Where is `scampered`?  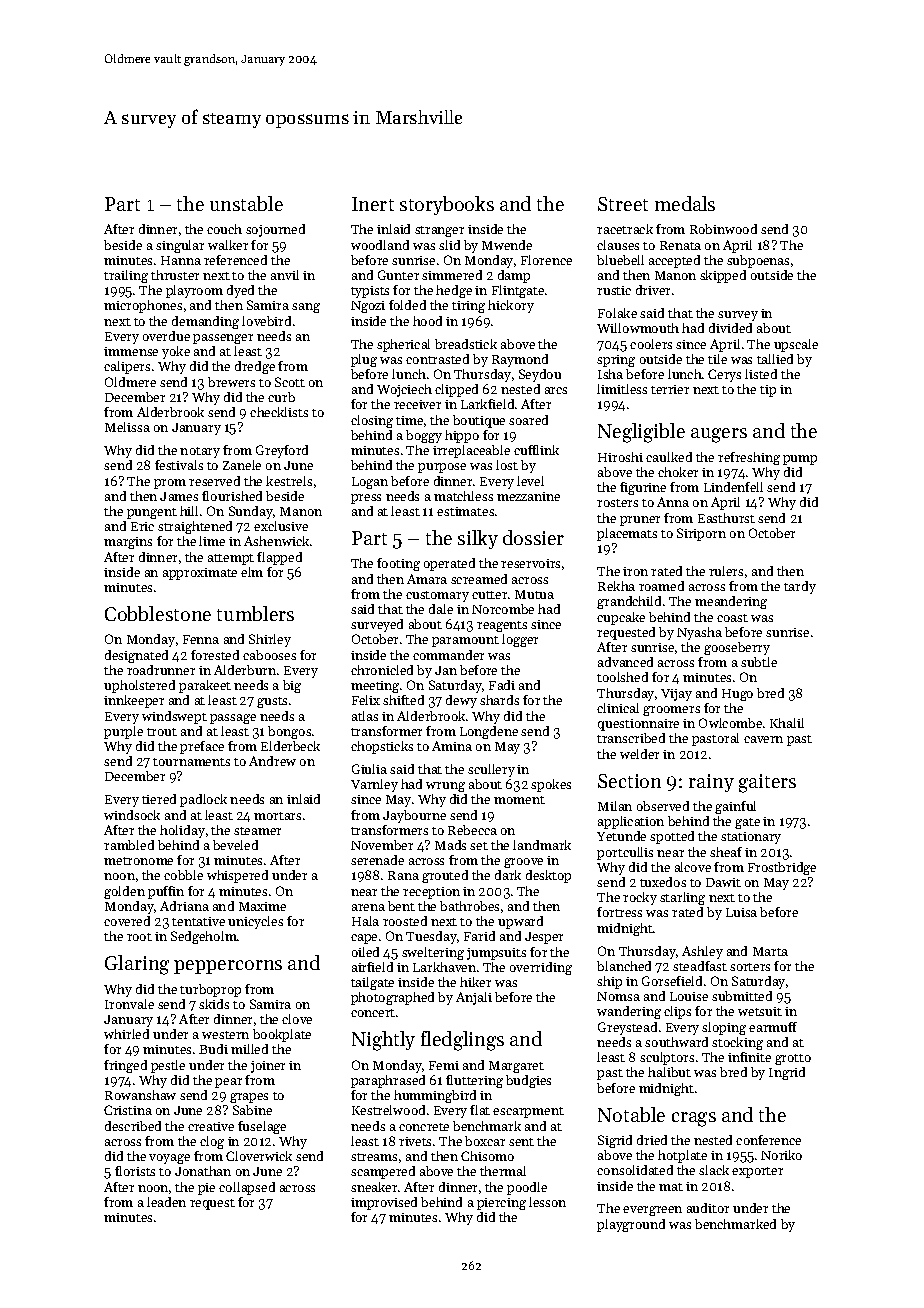 scampered is located at coordinates (383, 1172).
